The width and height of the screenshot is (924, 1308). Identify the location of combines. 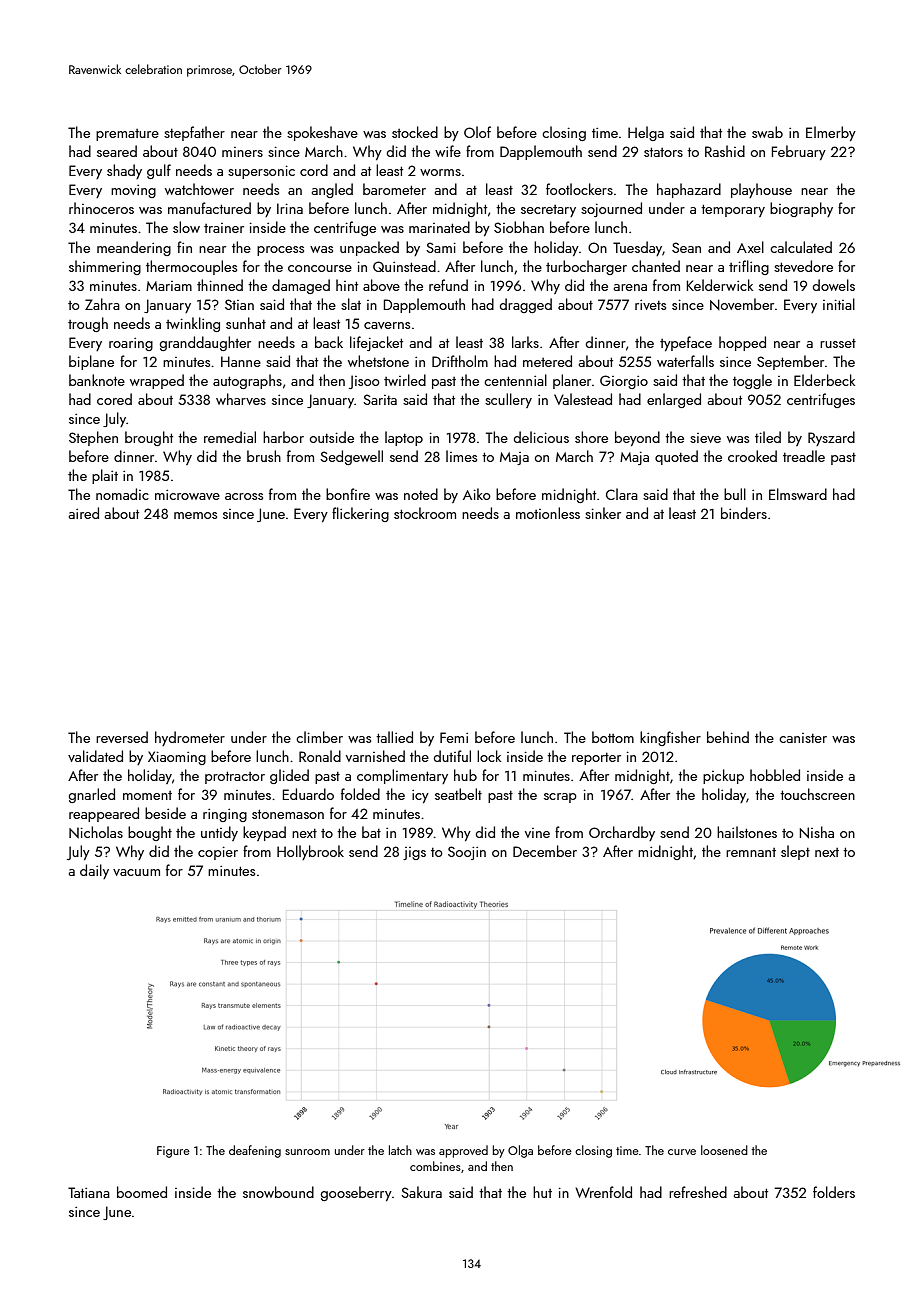
(435, 1166).
